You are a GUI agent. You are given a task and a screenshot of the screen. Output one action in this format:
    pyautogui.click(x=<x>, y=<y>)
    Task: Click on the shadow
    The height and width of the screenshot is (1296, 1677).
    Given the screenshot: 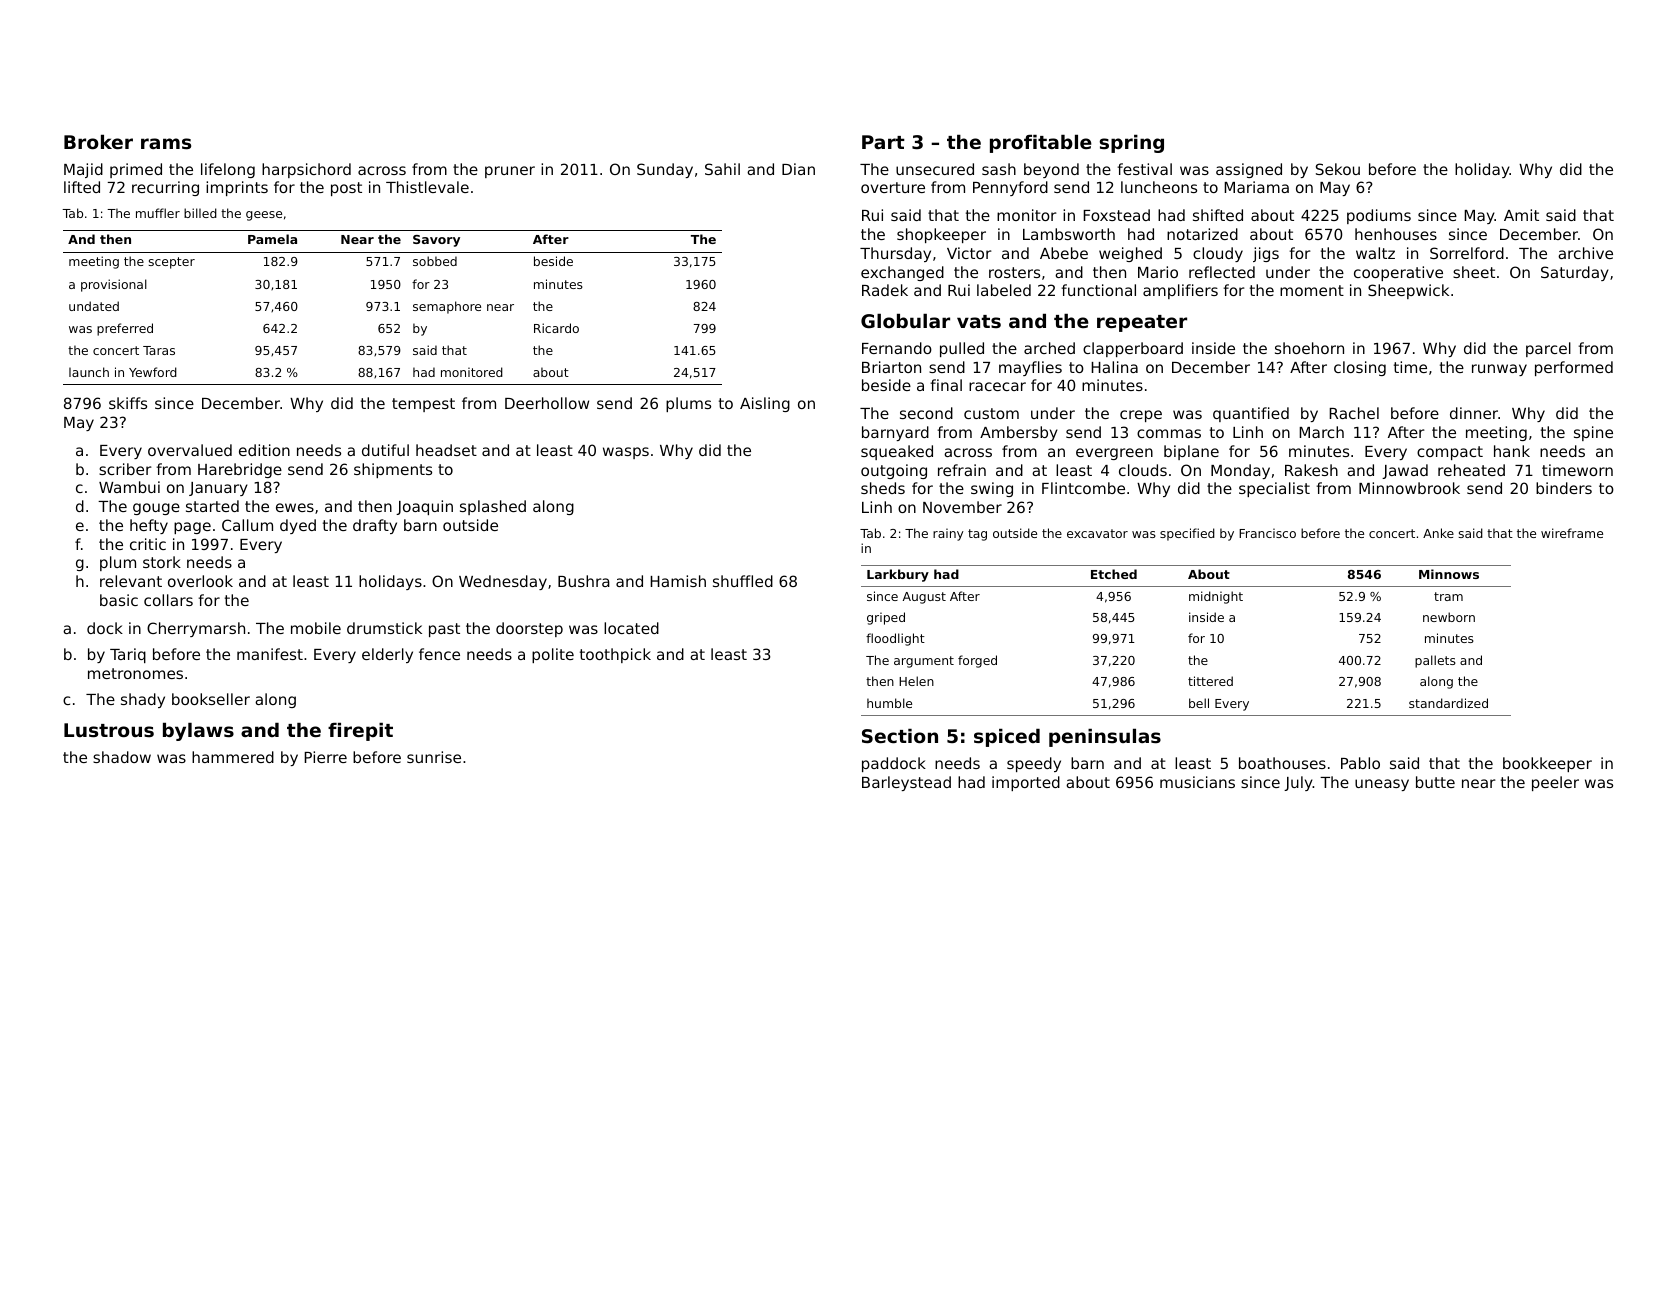 What is the action you would take?
    pyautogui.click(x=122, y=757)
